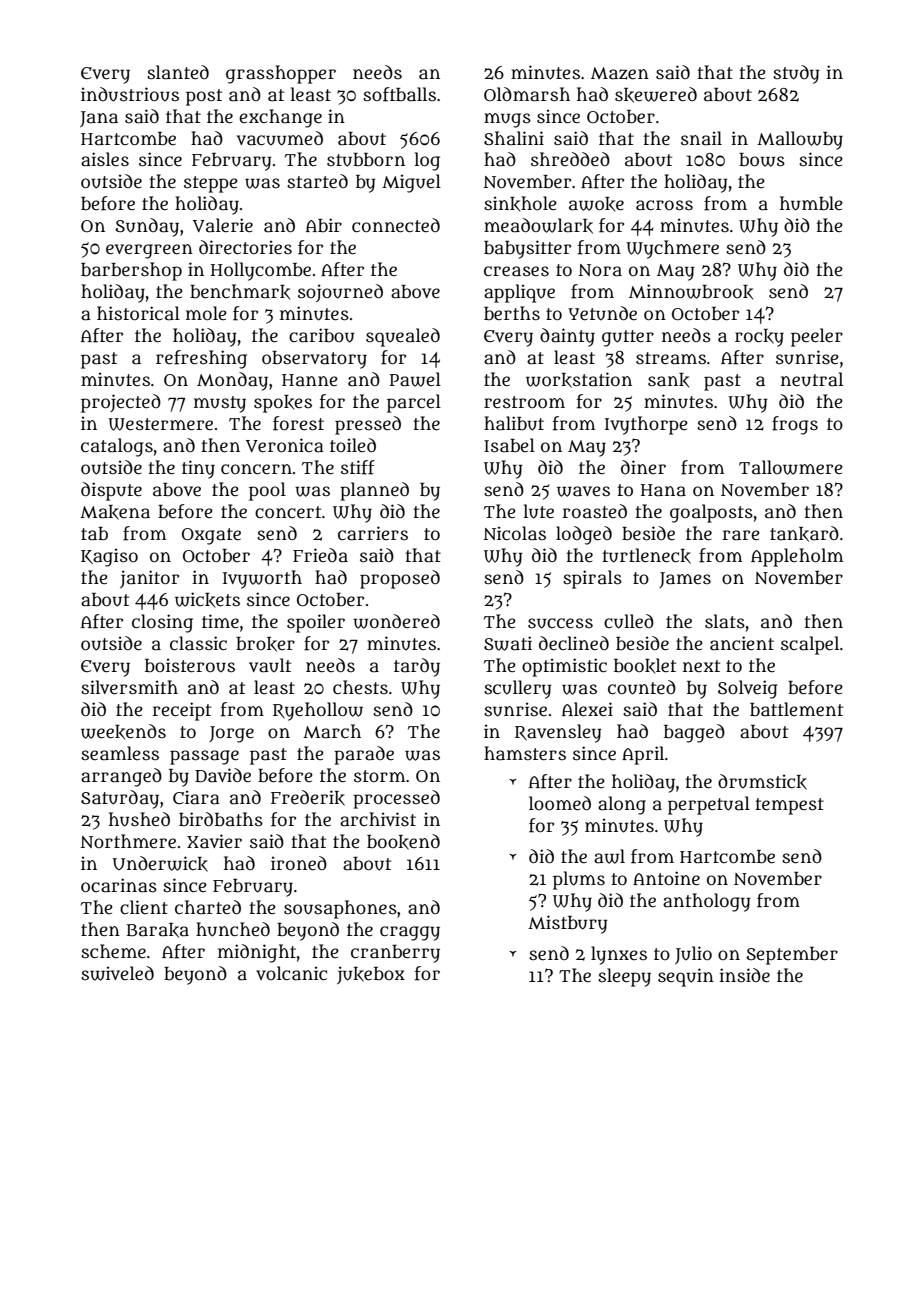 Image resolution: width=924 pixels, height=1308 pixels. I want to click on across, so click(664, 205).
